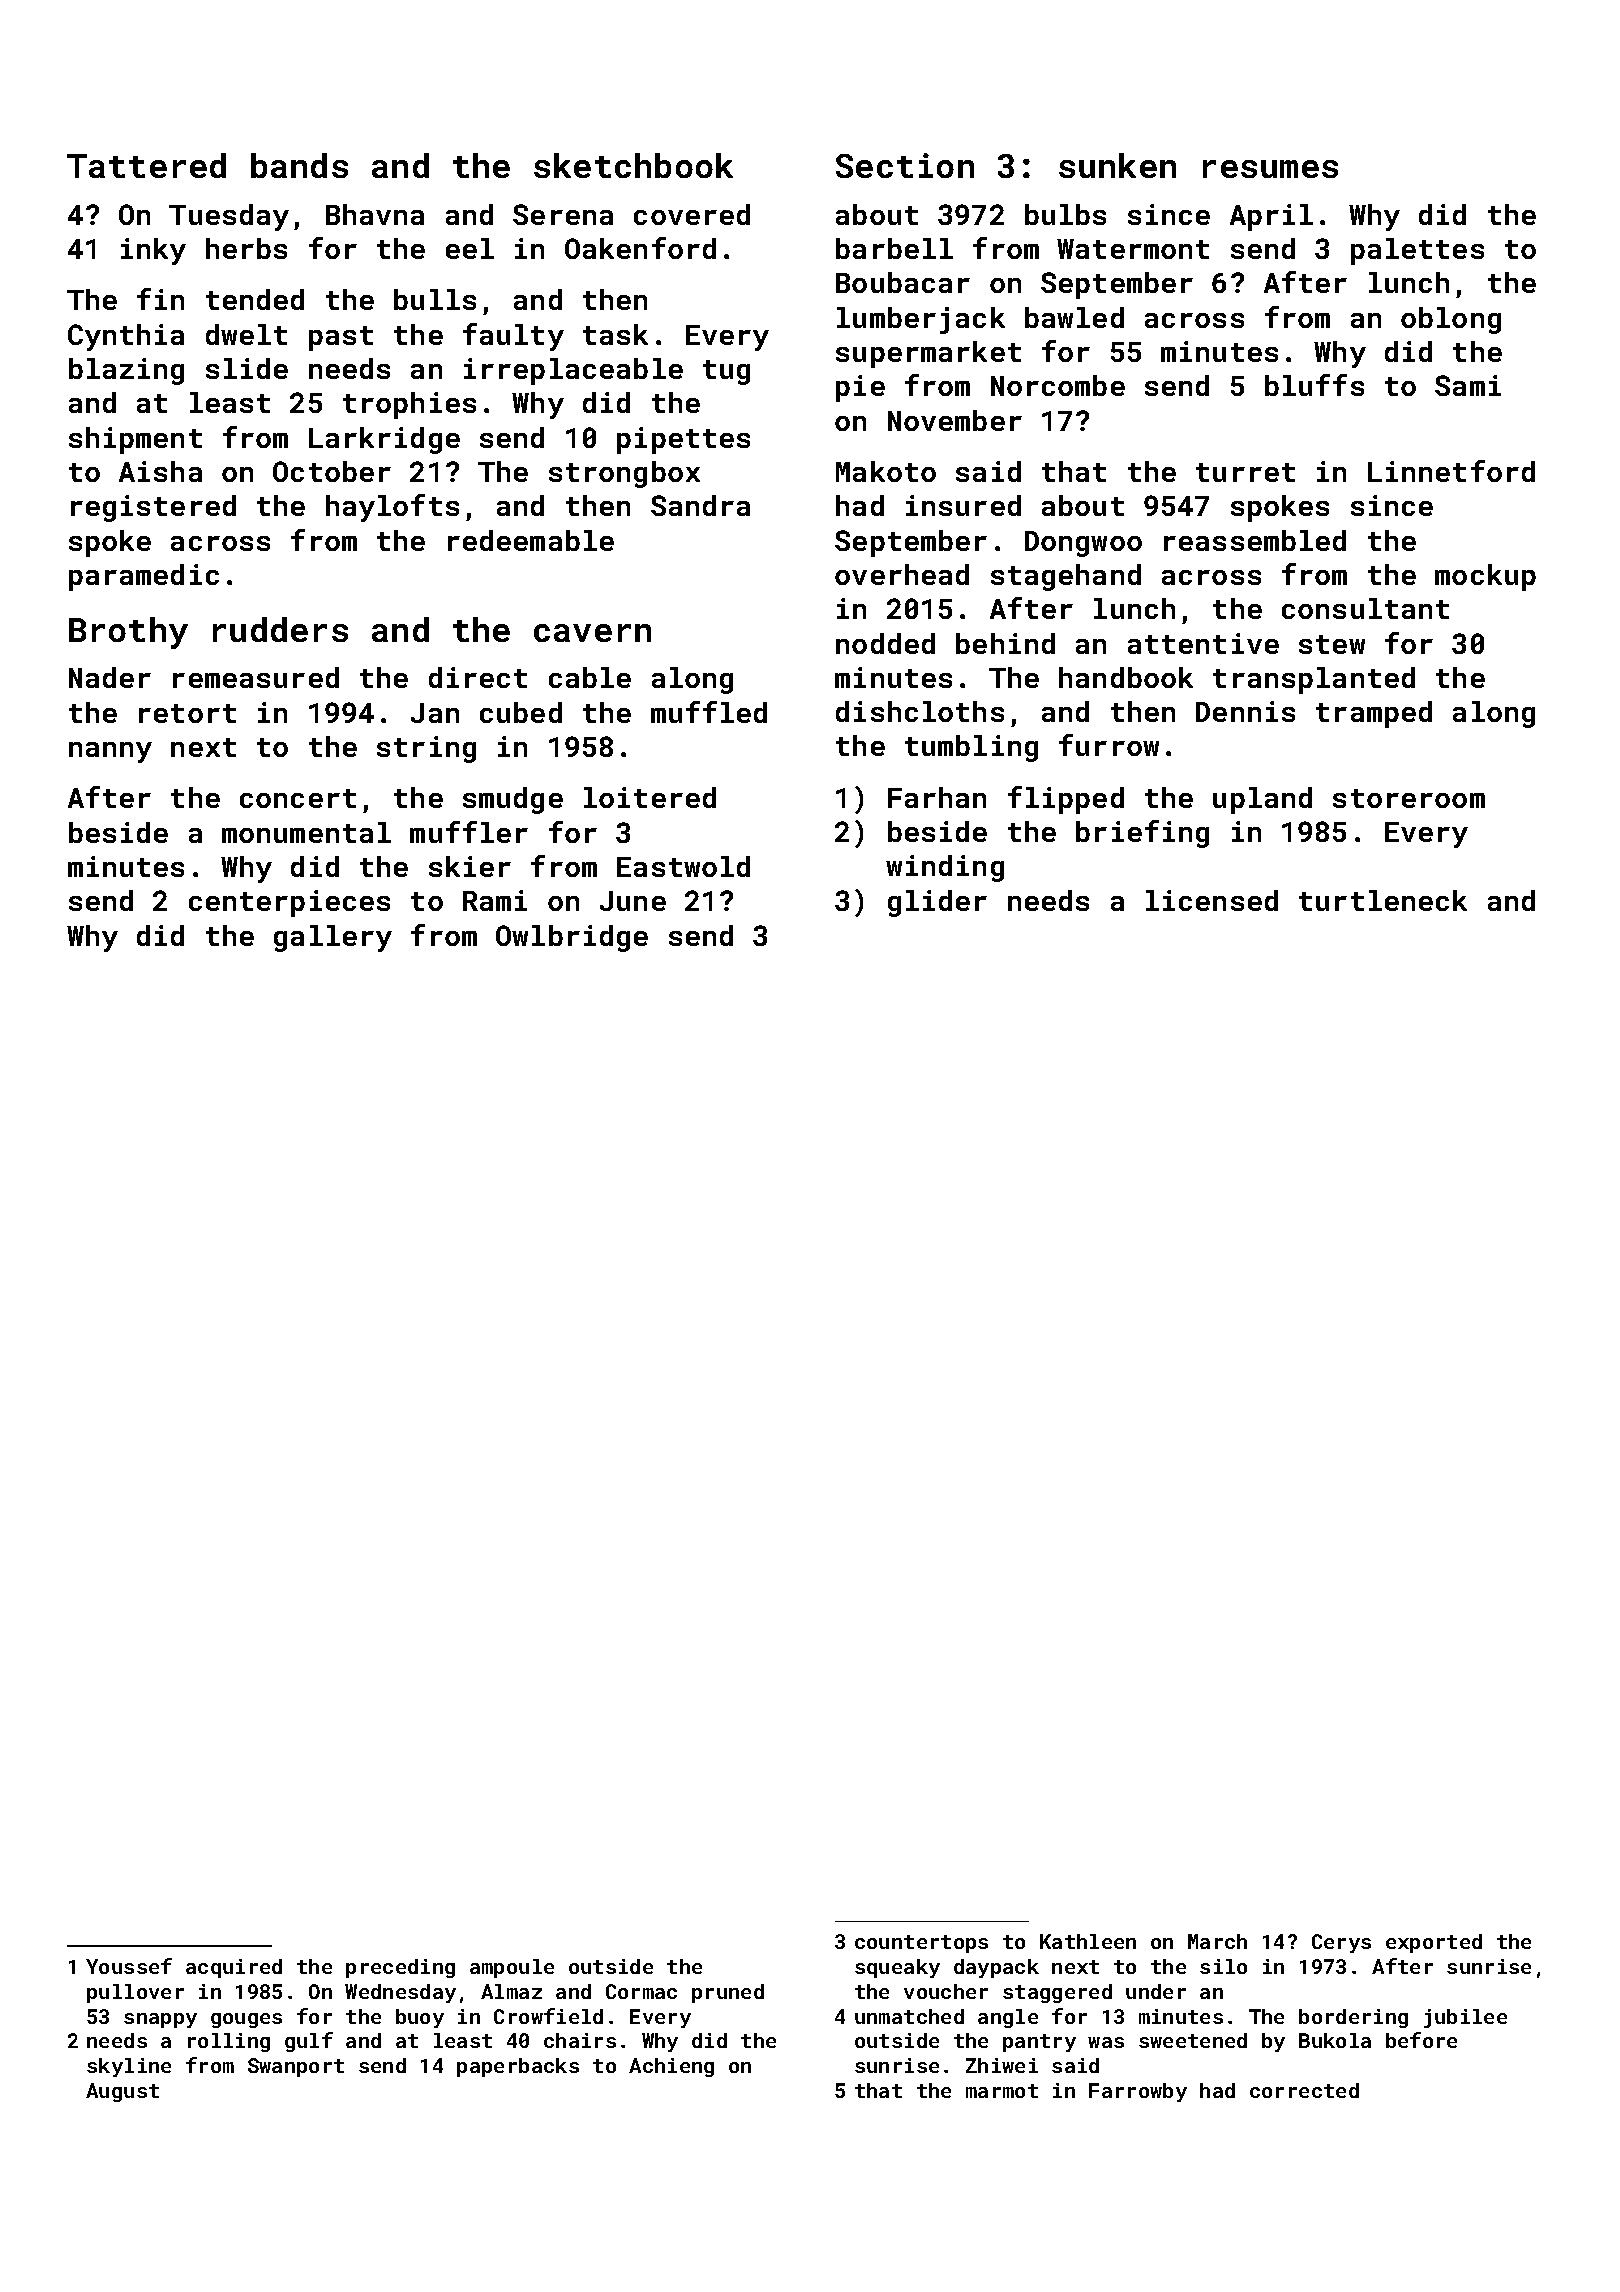  I want to click on bulbs, so click(1065, 214).
